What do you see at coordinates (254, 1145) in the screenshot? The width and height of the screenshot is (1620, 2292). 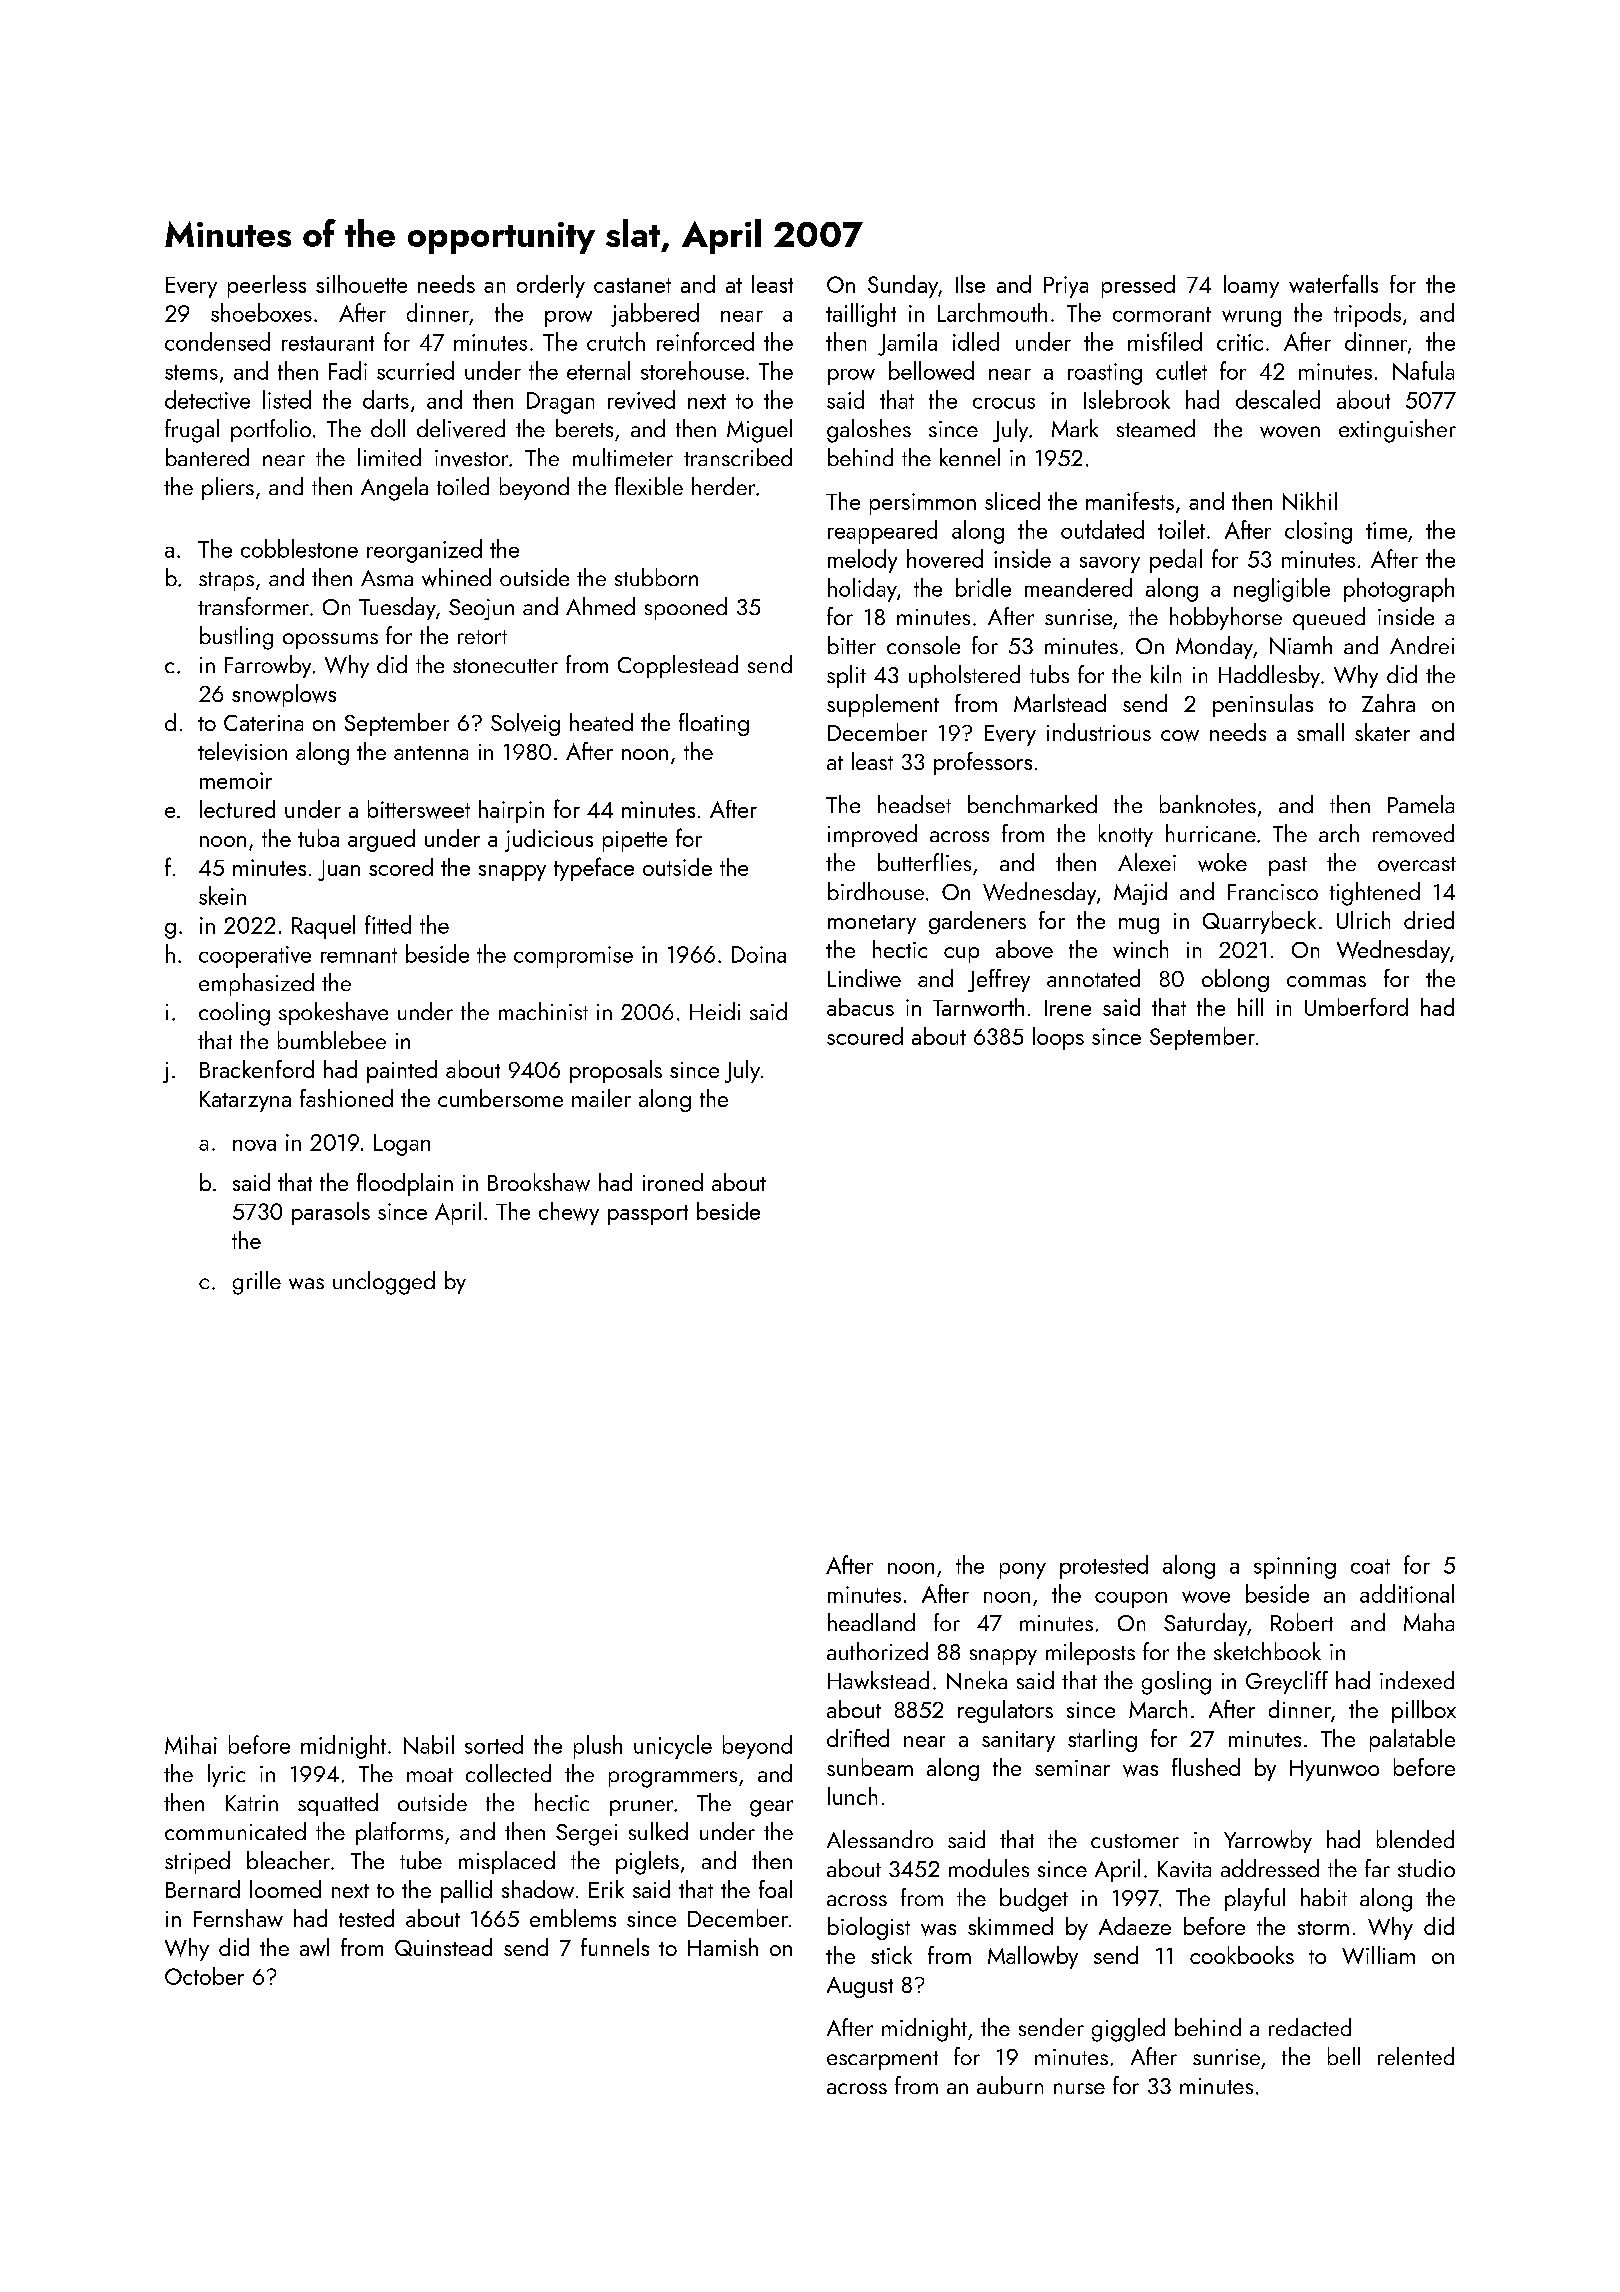 I see `nova` at bounding box center [254, 1145].
